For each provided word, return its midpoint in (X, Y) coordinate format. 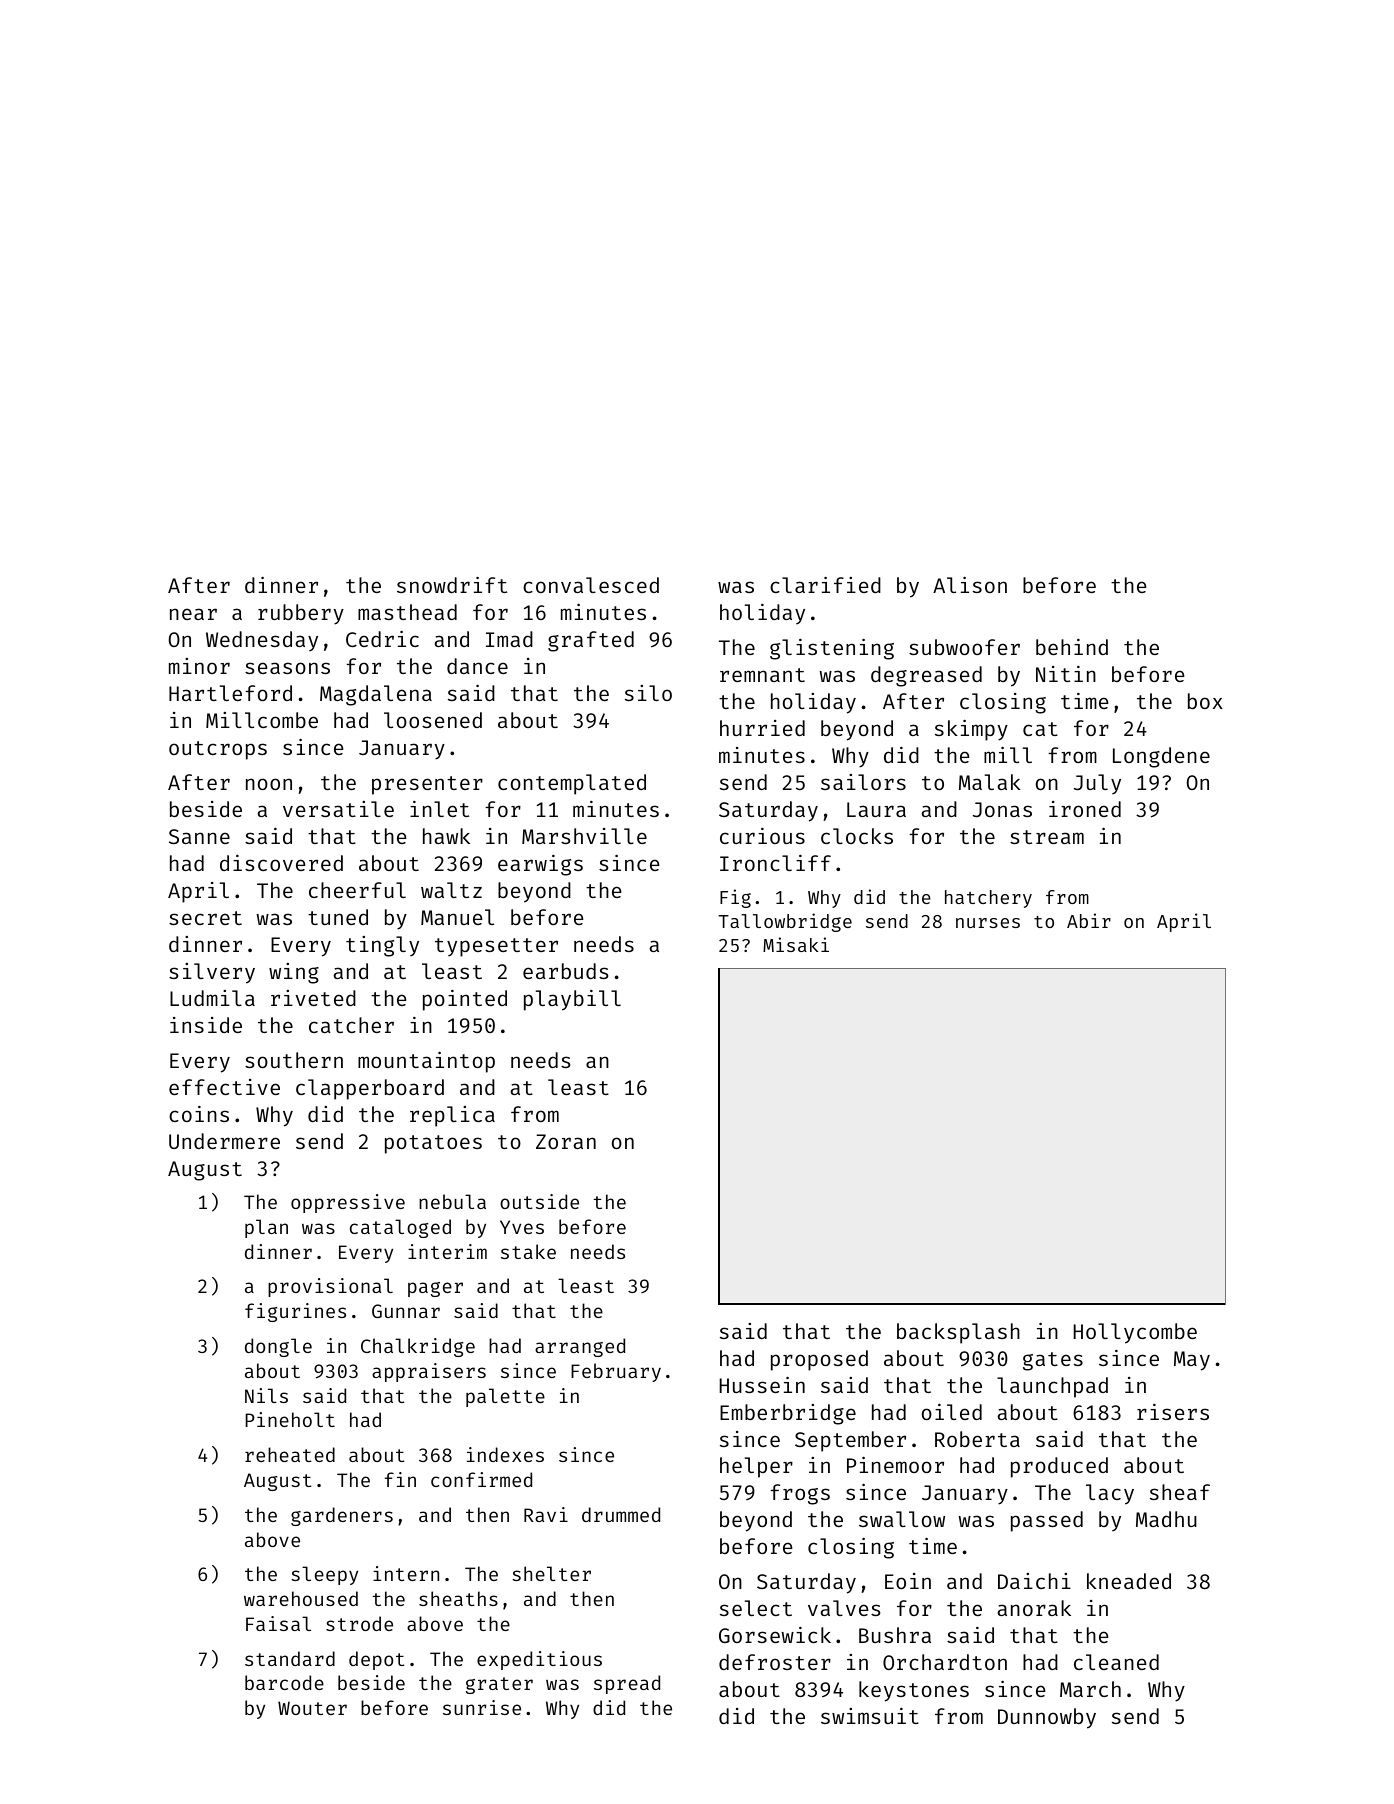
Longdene (1161, 757)
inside (206, 1025)
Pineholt (290, 1419)
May (1192, 1361)
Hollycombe (1135, 1333)
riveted (313, 998)
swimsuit (870, 1716)
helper (756, 1467)
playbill (572, 1000)
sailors (863, 782)
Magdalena (376, 695)
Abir (1089, 920)
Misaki (796, 944)
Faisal (278, 1623)
